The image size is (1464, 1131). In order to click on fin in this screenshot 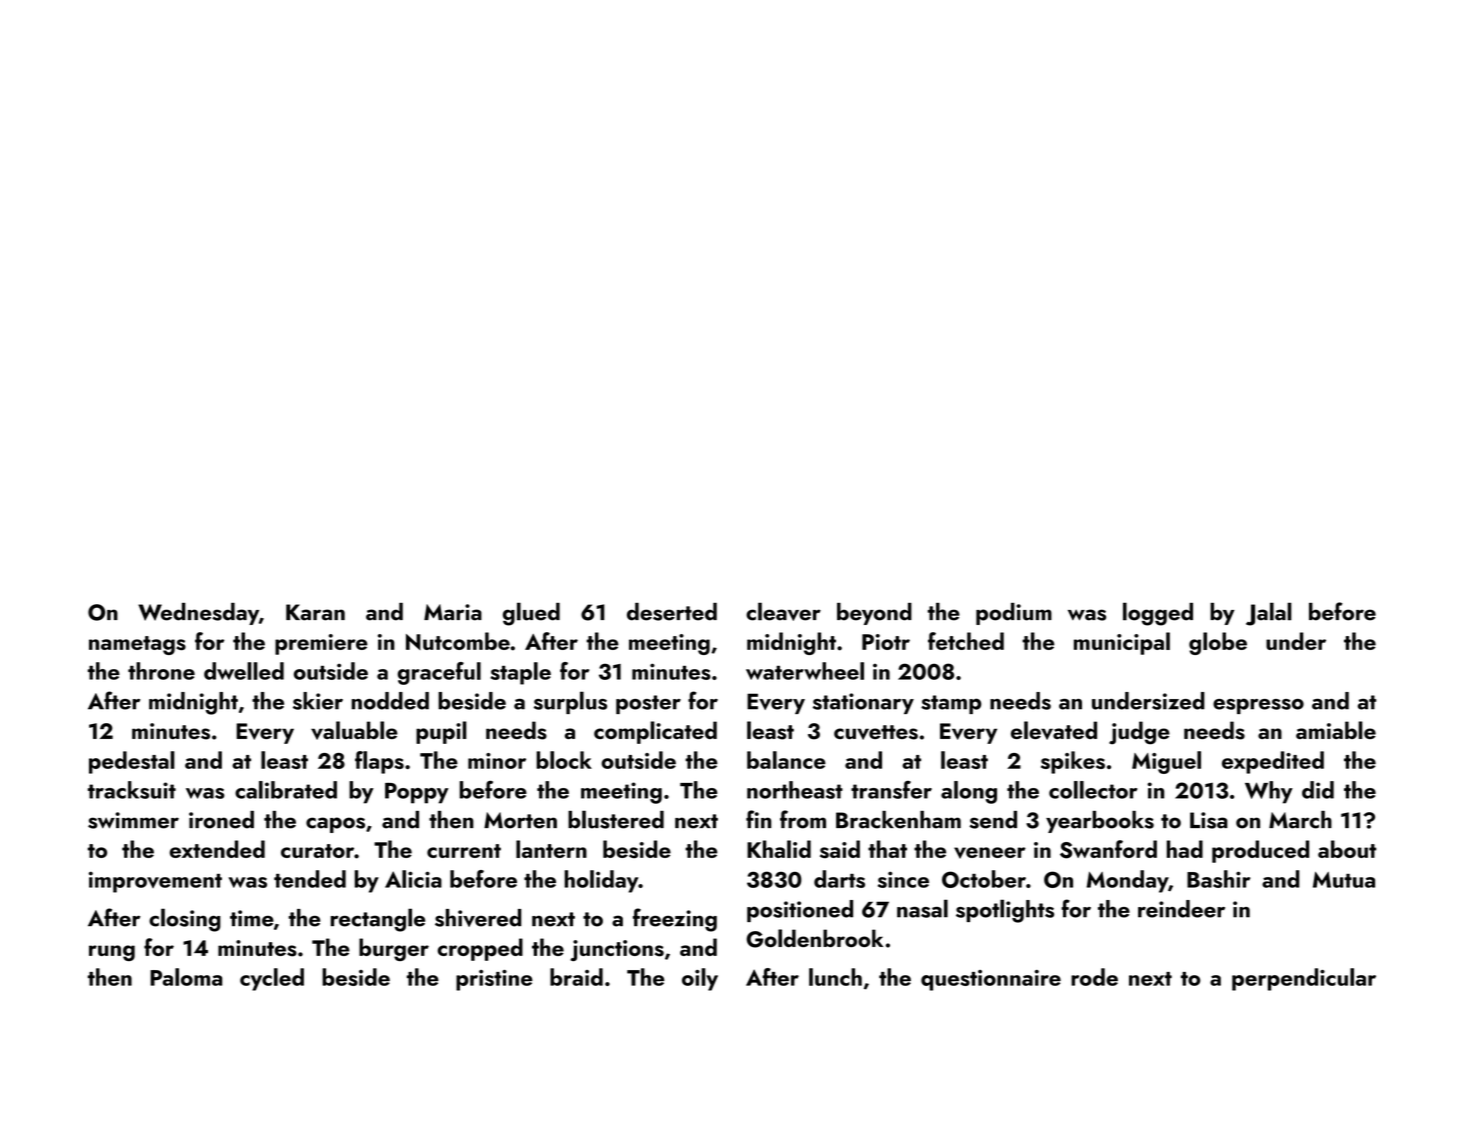, I will do `click(758, 819)`.
